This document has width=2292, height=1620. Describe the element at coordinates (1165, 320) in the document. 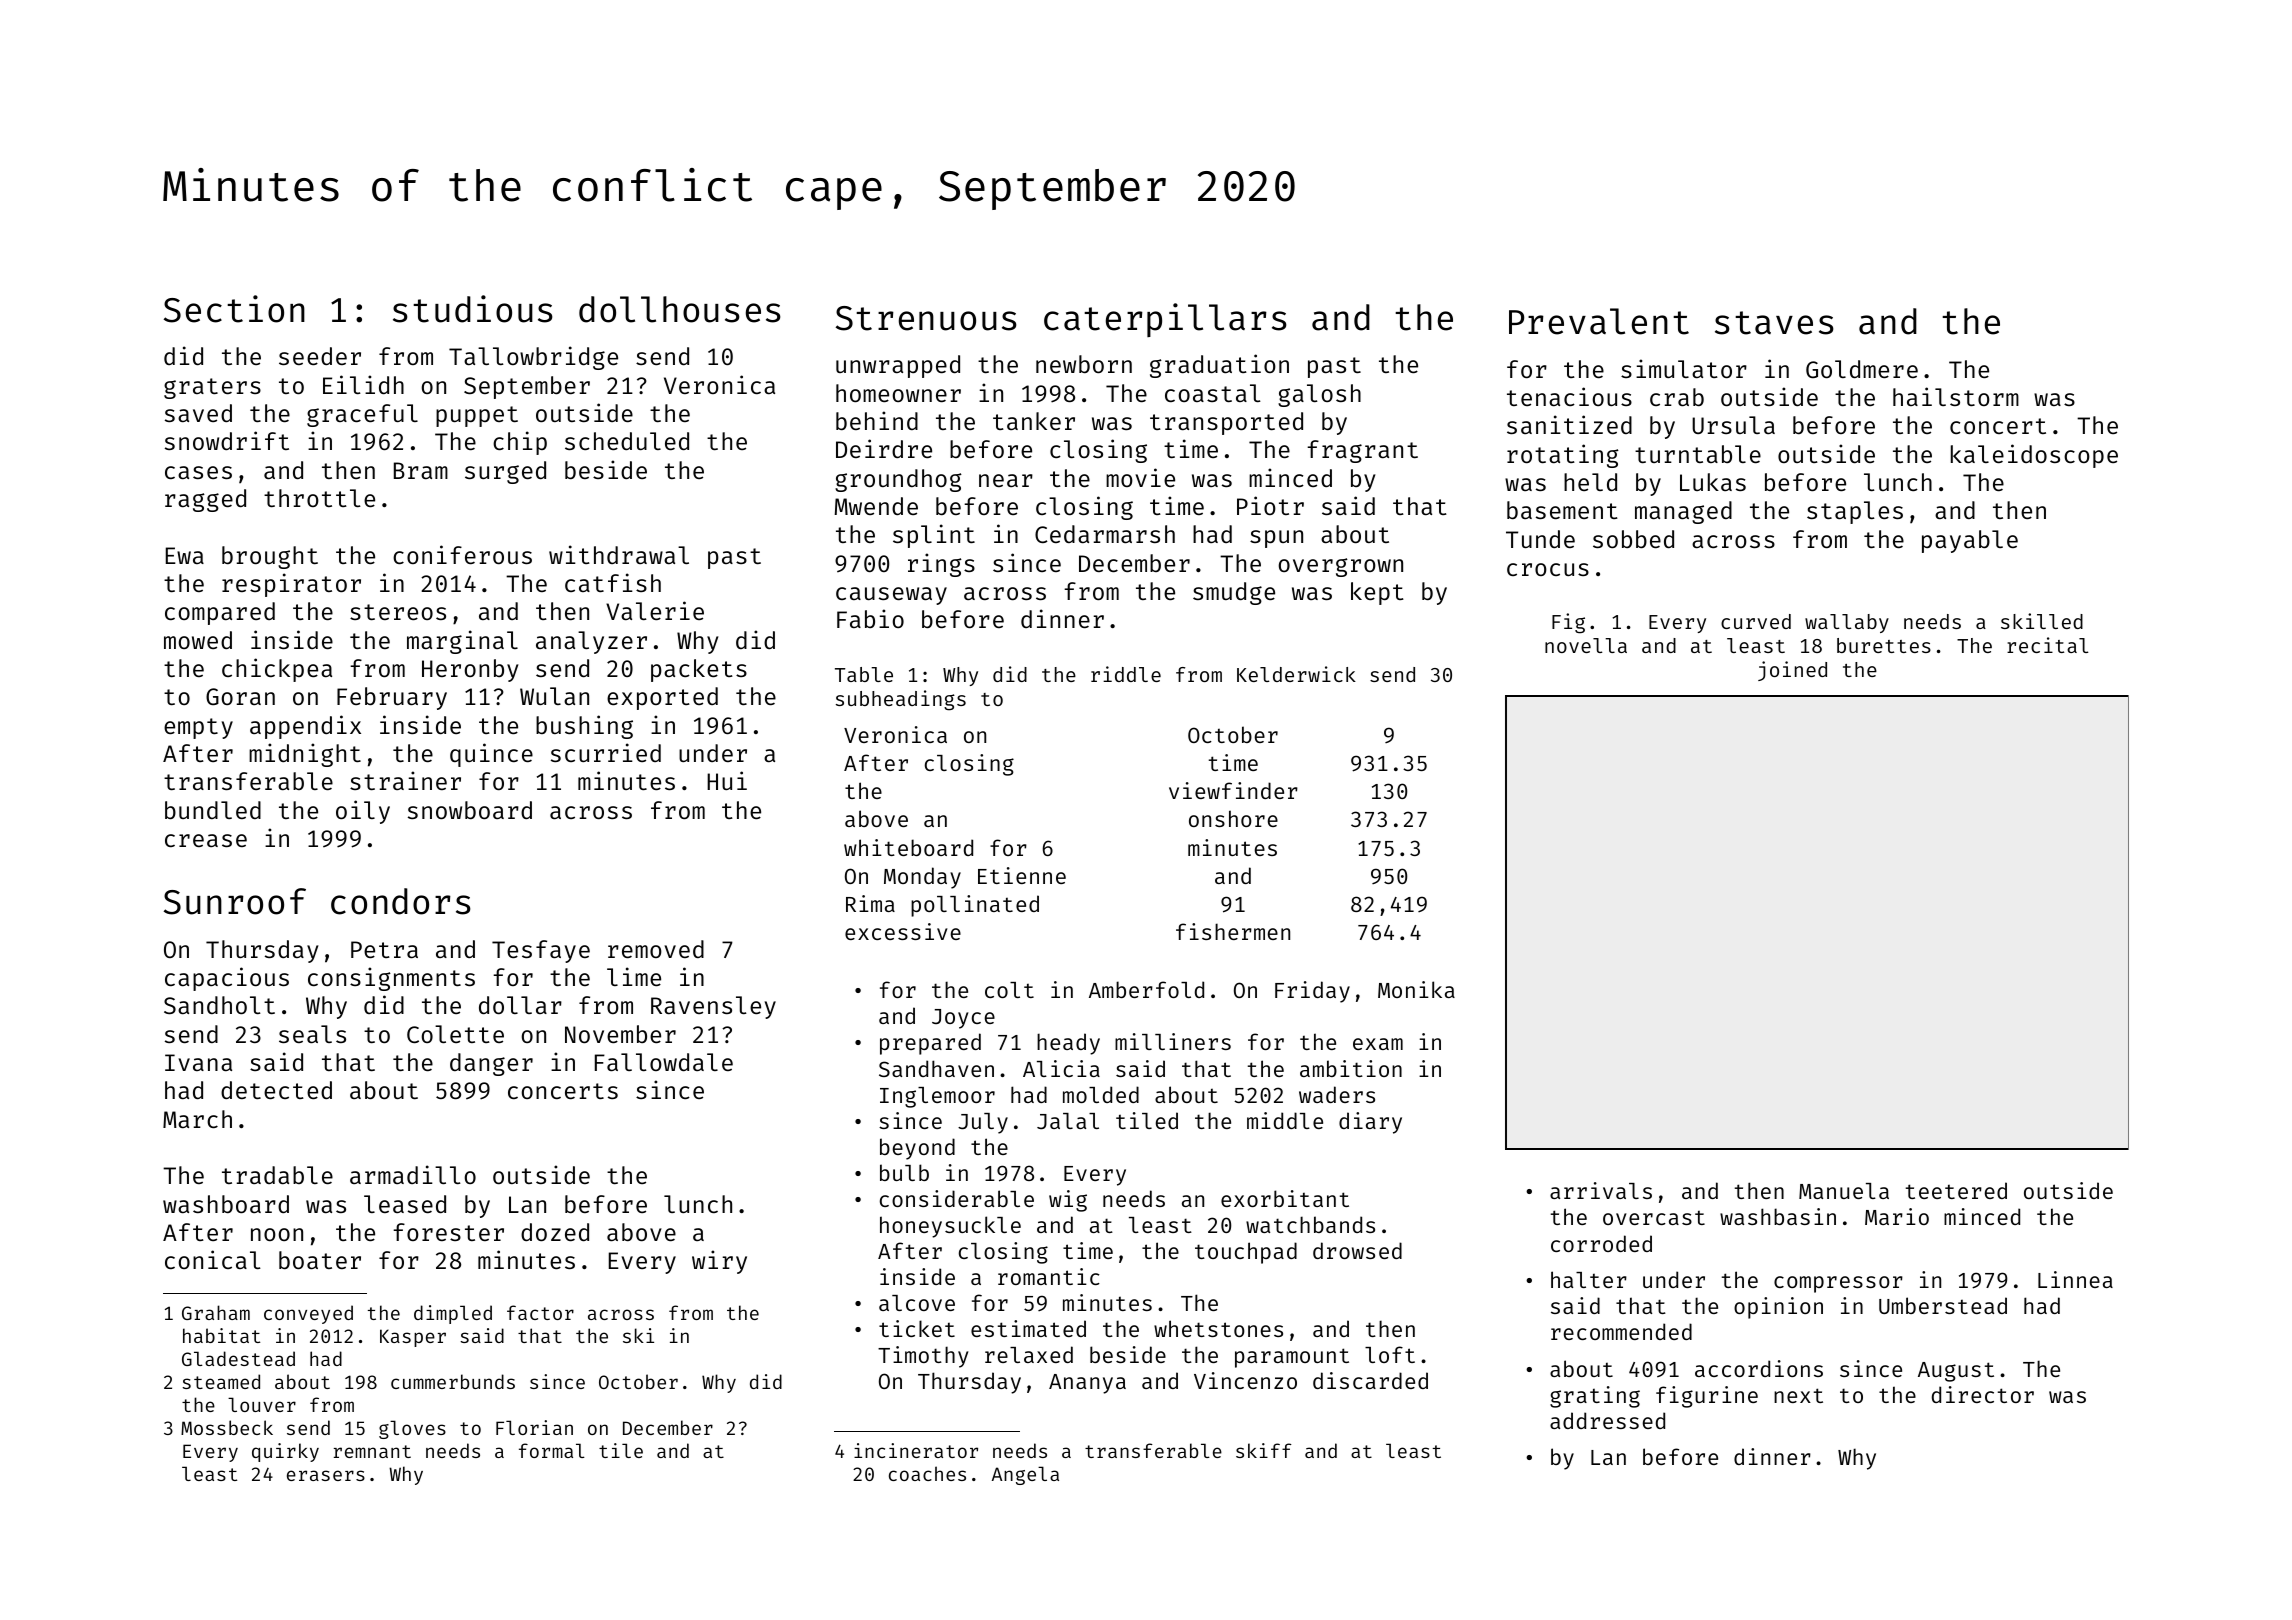

I see `caterpillars` at that location.
